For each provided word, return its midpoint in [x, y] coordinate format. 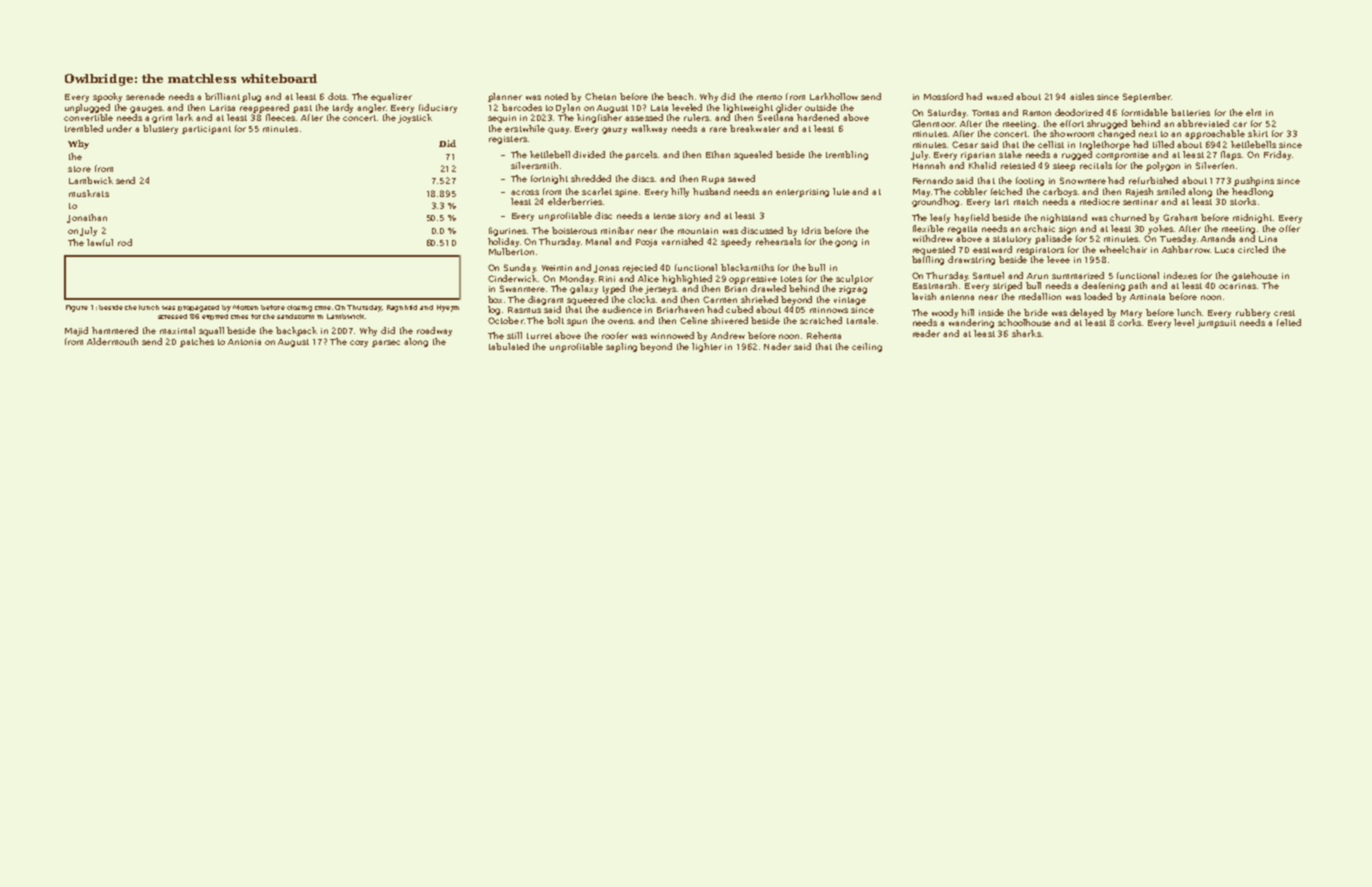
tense [665, 216]
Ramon [1037, 113]
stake [1010, 154]
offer [1289, 228]
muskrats [89, 193]
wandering [971, 323]
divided [589, 154]
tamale [861, 320]
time [323, 308]
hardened [818, 117]
